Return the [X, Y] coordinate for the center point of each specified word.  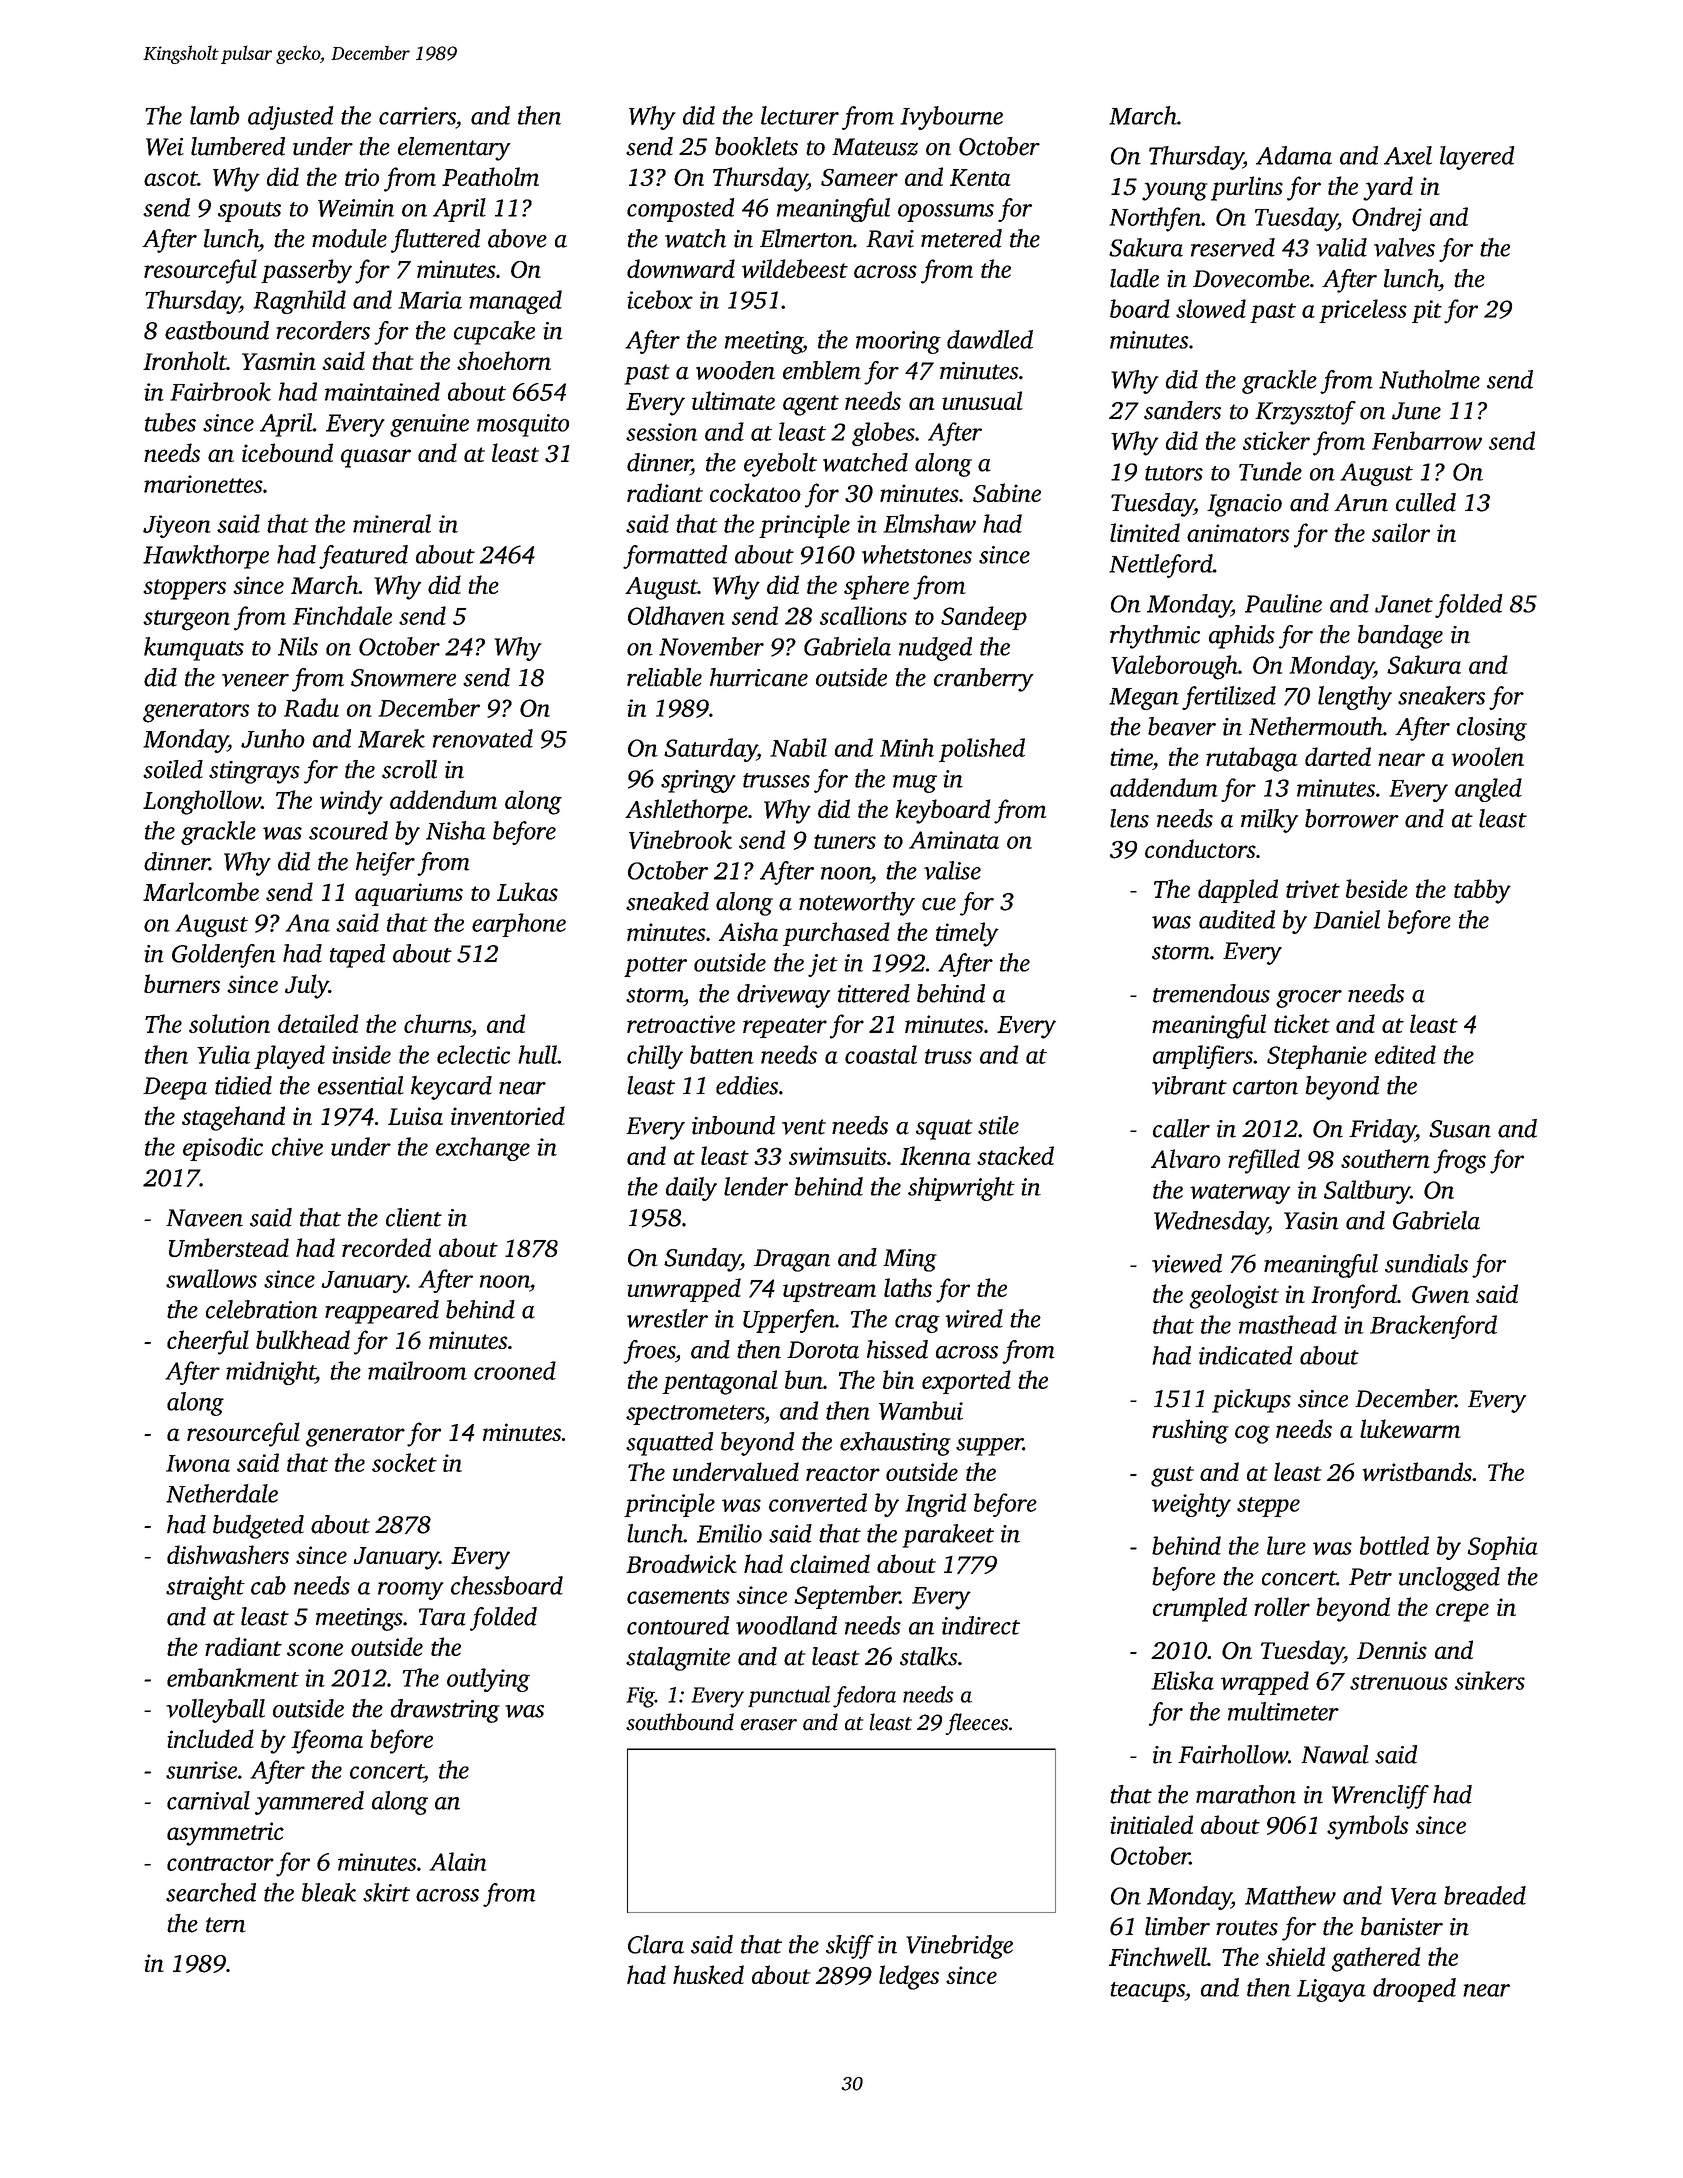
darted [1338, 756]
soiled [173, 769]
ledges [909, 1977]
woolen [1487, 756]
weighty [1191, 1505]
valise [952, 870]
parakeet [948, 1536]
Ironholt [185, 360]
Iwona [198, 1463]
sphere [876, 587]
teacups [1147, 1992]
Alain [457, 1861]
